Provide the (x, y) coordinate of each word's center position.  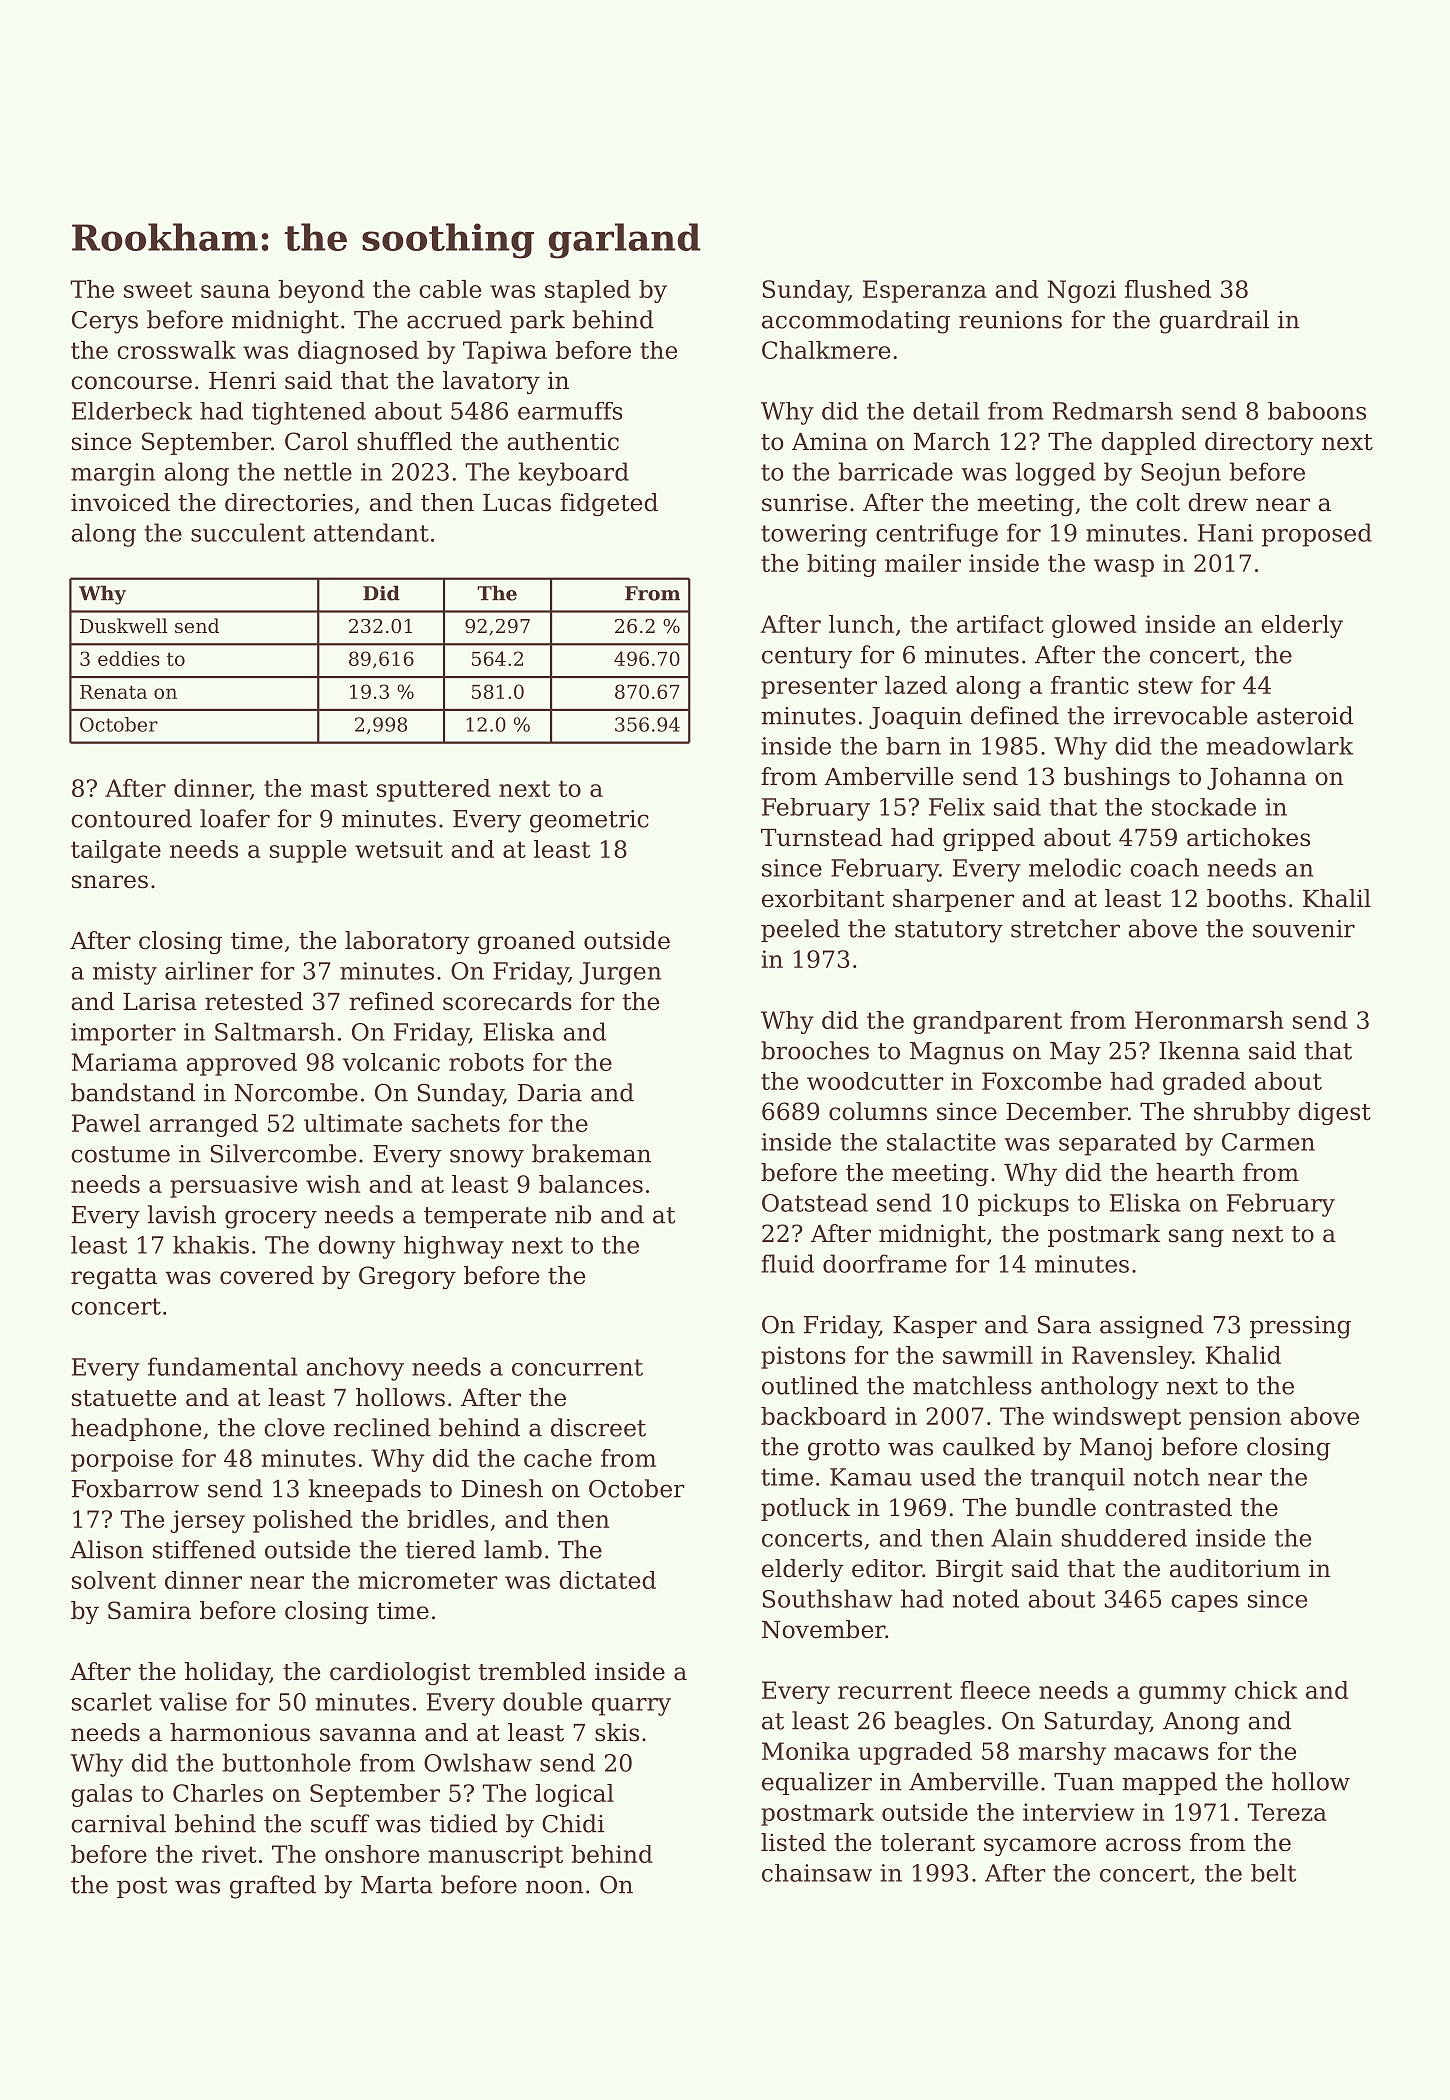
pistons (803, 1357)
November (823, 1629)
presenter (819, 688)
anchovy (355, 1369)
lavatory (491, 382)
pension (1235, 1418)
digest (1334, 1113)
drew (1218, 502)
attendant (371, 532)
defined (1015, 715)
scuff (340, 1823)
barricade (896, 471)
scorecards (507, 1001)
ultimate (353, 1123)
